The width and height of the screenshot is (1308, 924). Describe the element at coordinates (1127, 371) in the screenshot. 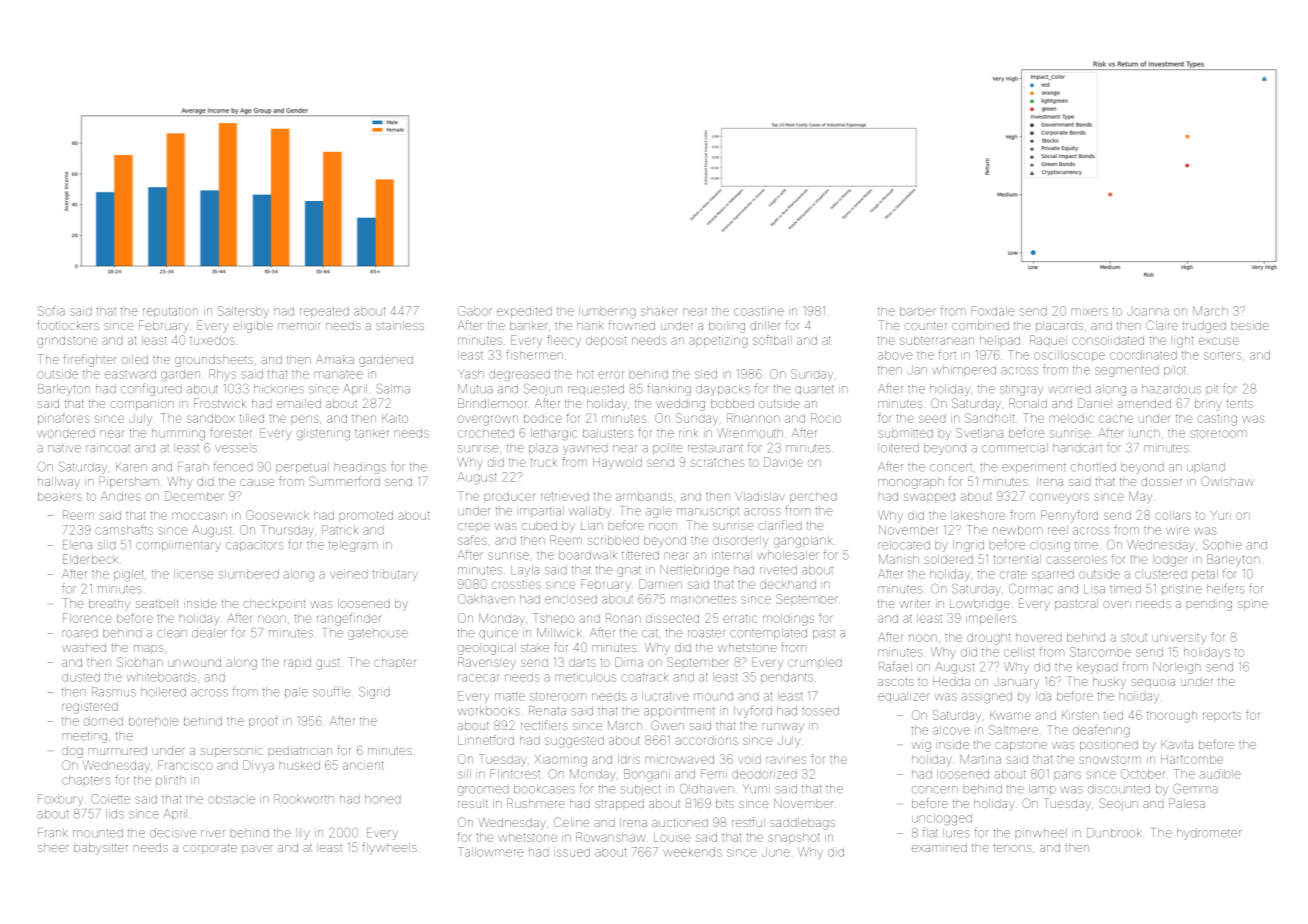

I see `segmented` at that location.
